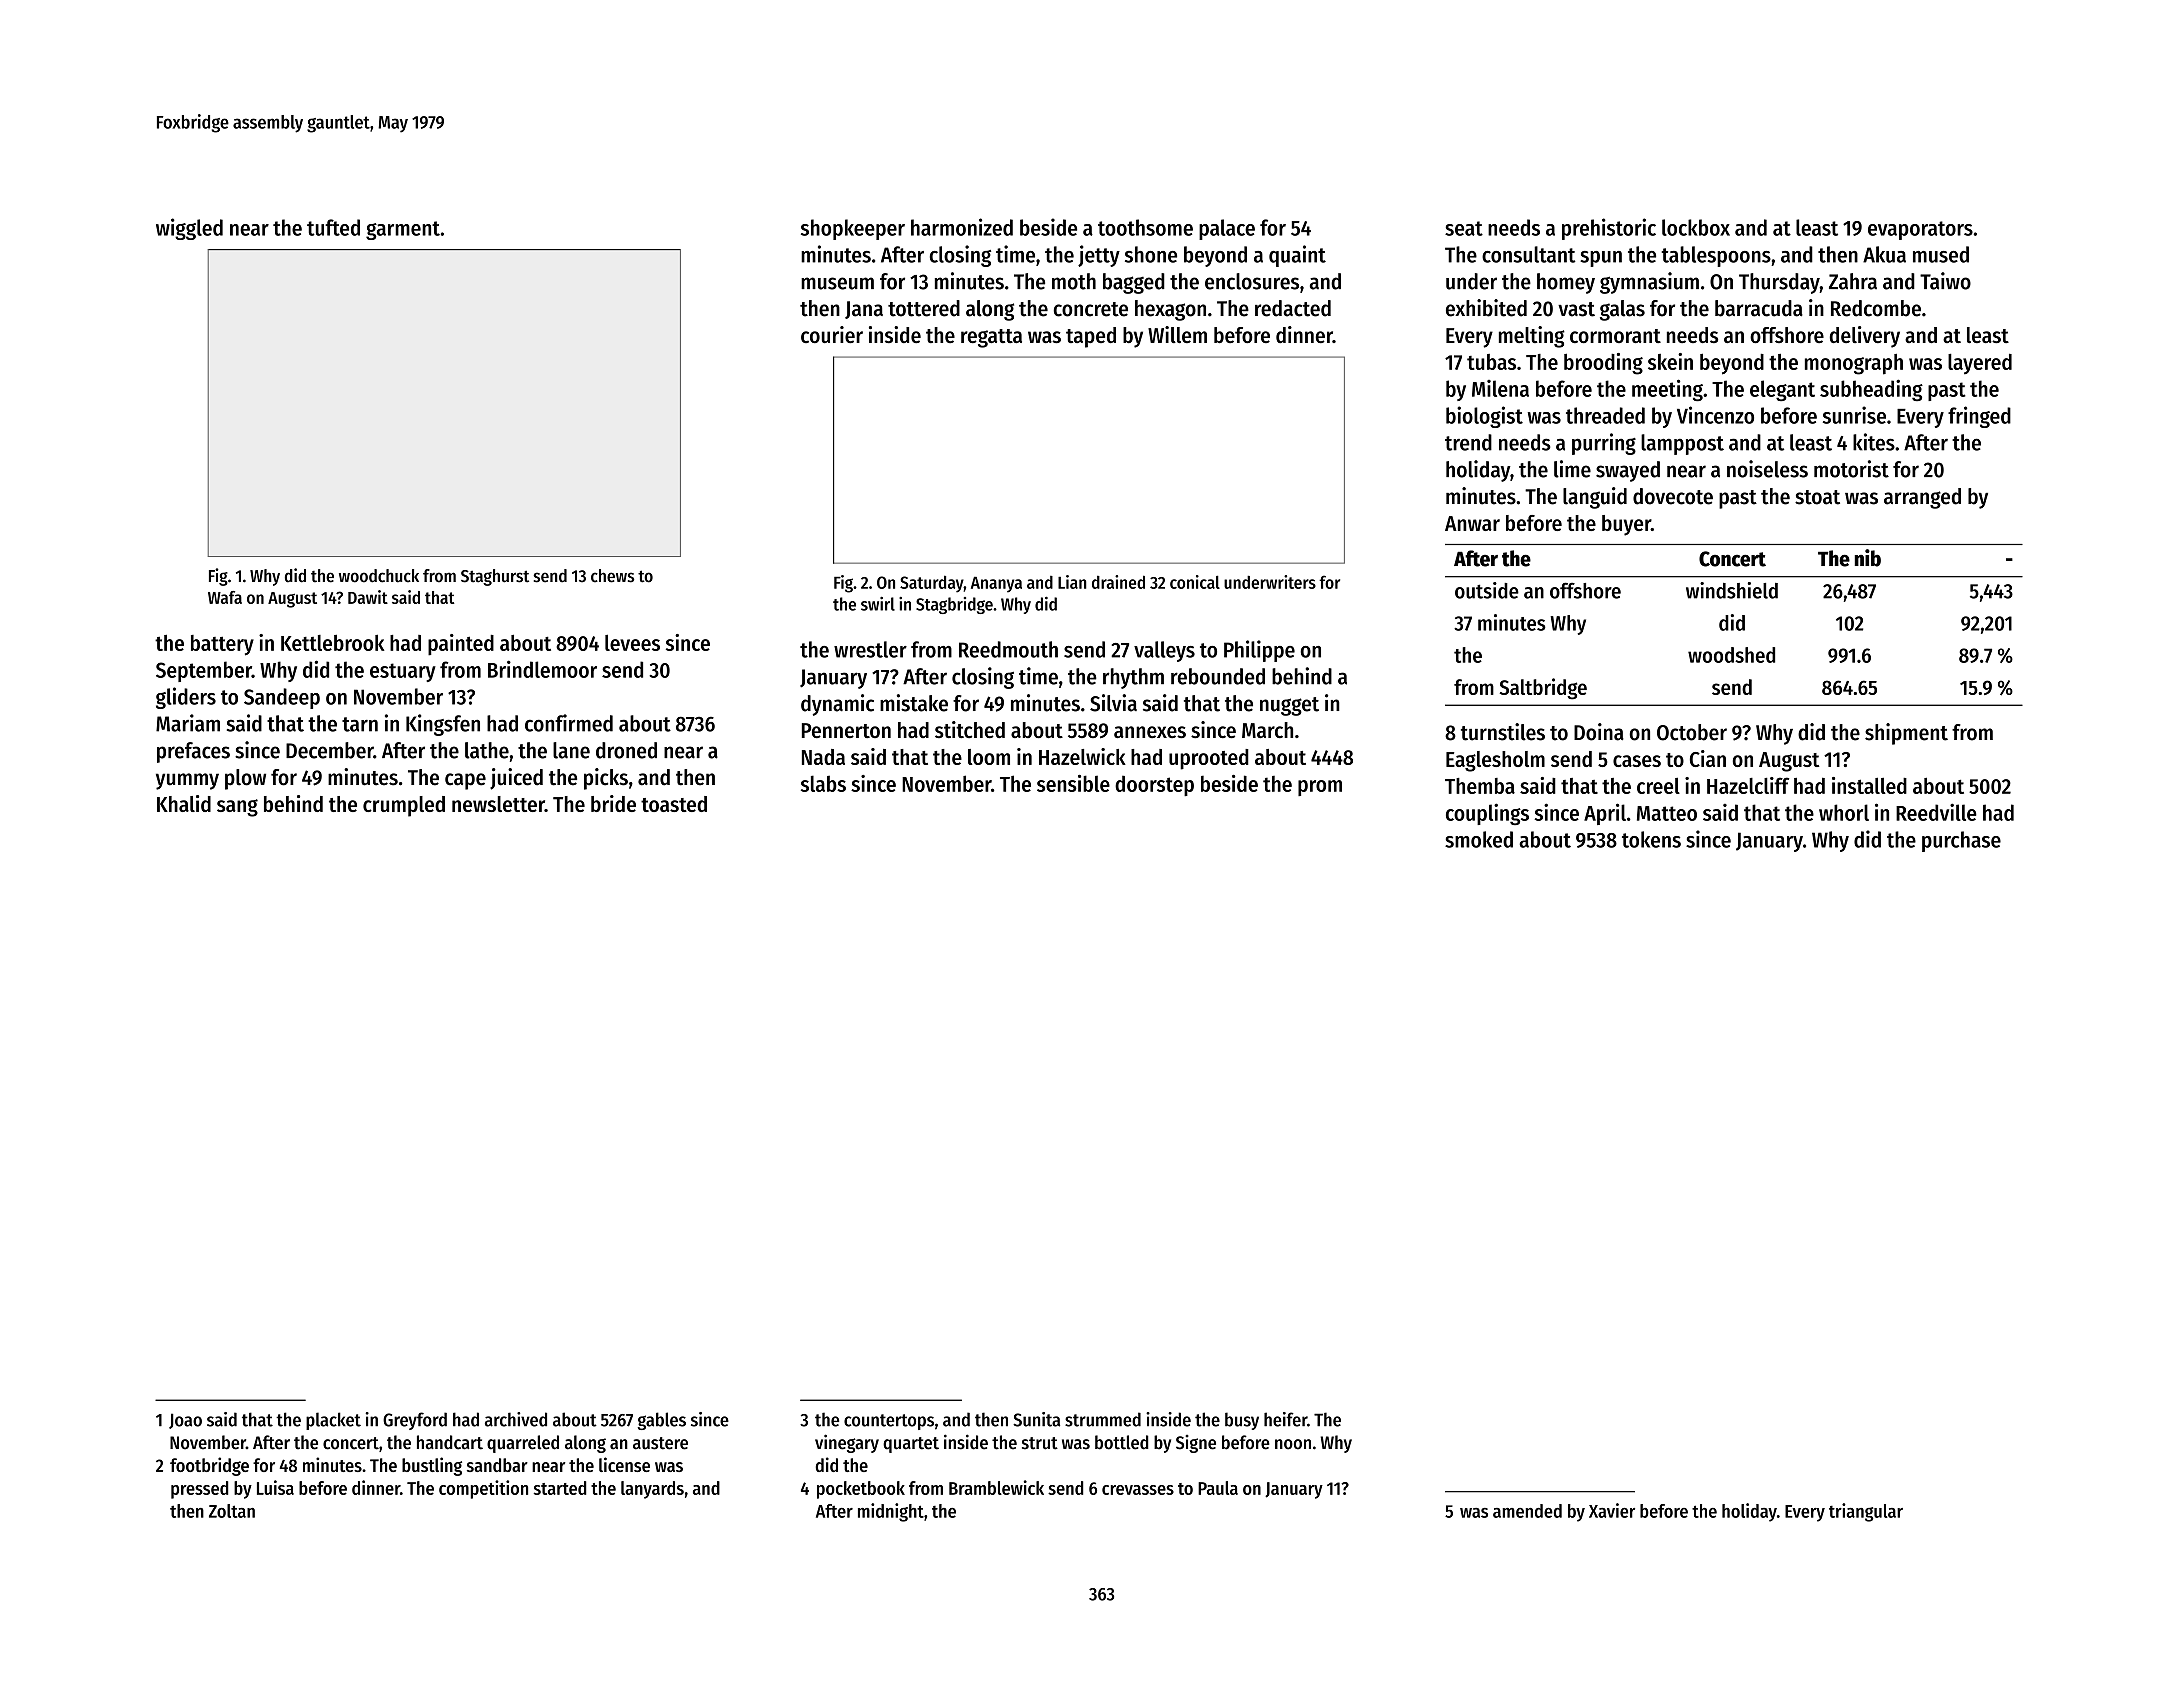 The width and height of the page is (2178, 1683). Describe the element at coordinates (498, 804) in the page. I see `newsletter` at that location.
